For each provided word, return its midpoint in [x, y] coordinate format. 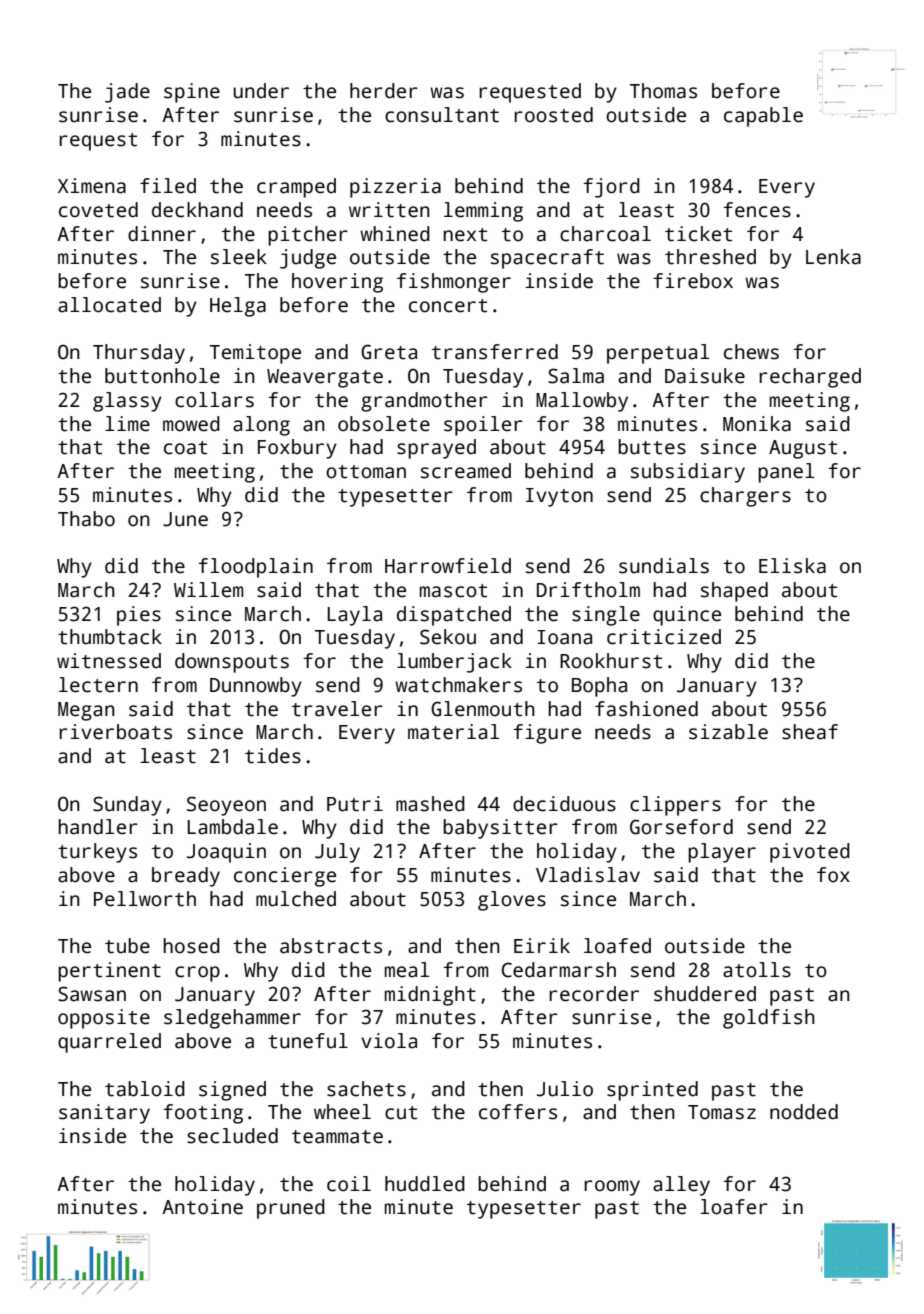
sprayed [436, 449]
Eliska [792, 566]
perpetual [658, 354]
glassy [127, 402]
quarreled [109, 1043]
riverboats [115, 732]
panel [786, 473]
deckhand [197, 210]
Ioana [564, 637]
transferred [495, 352]
